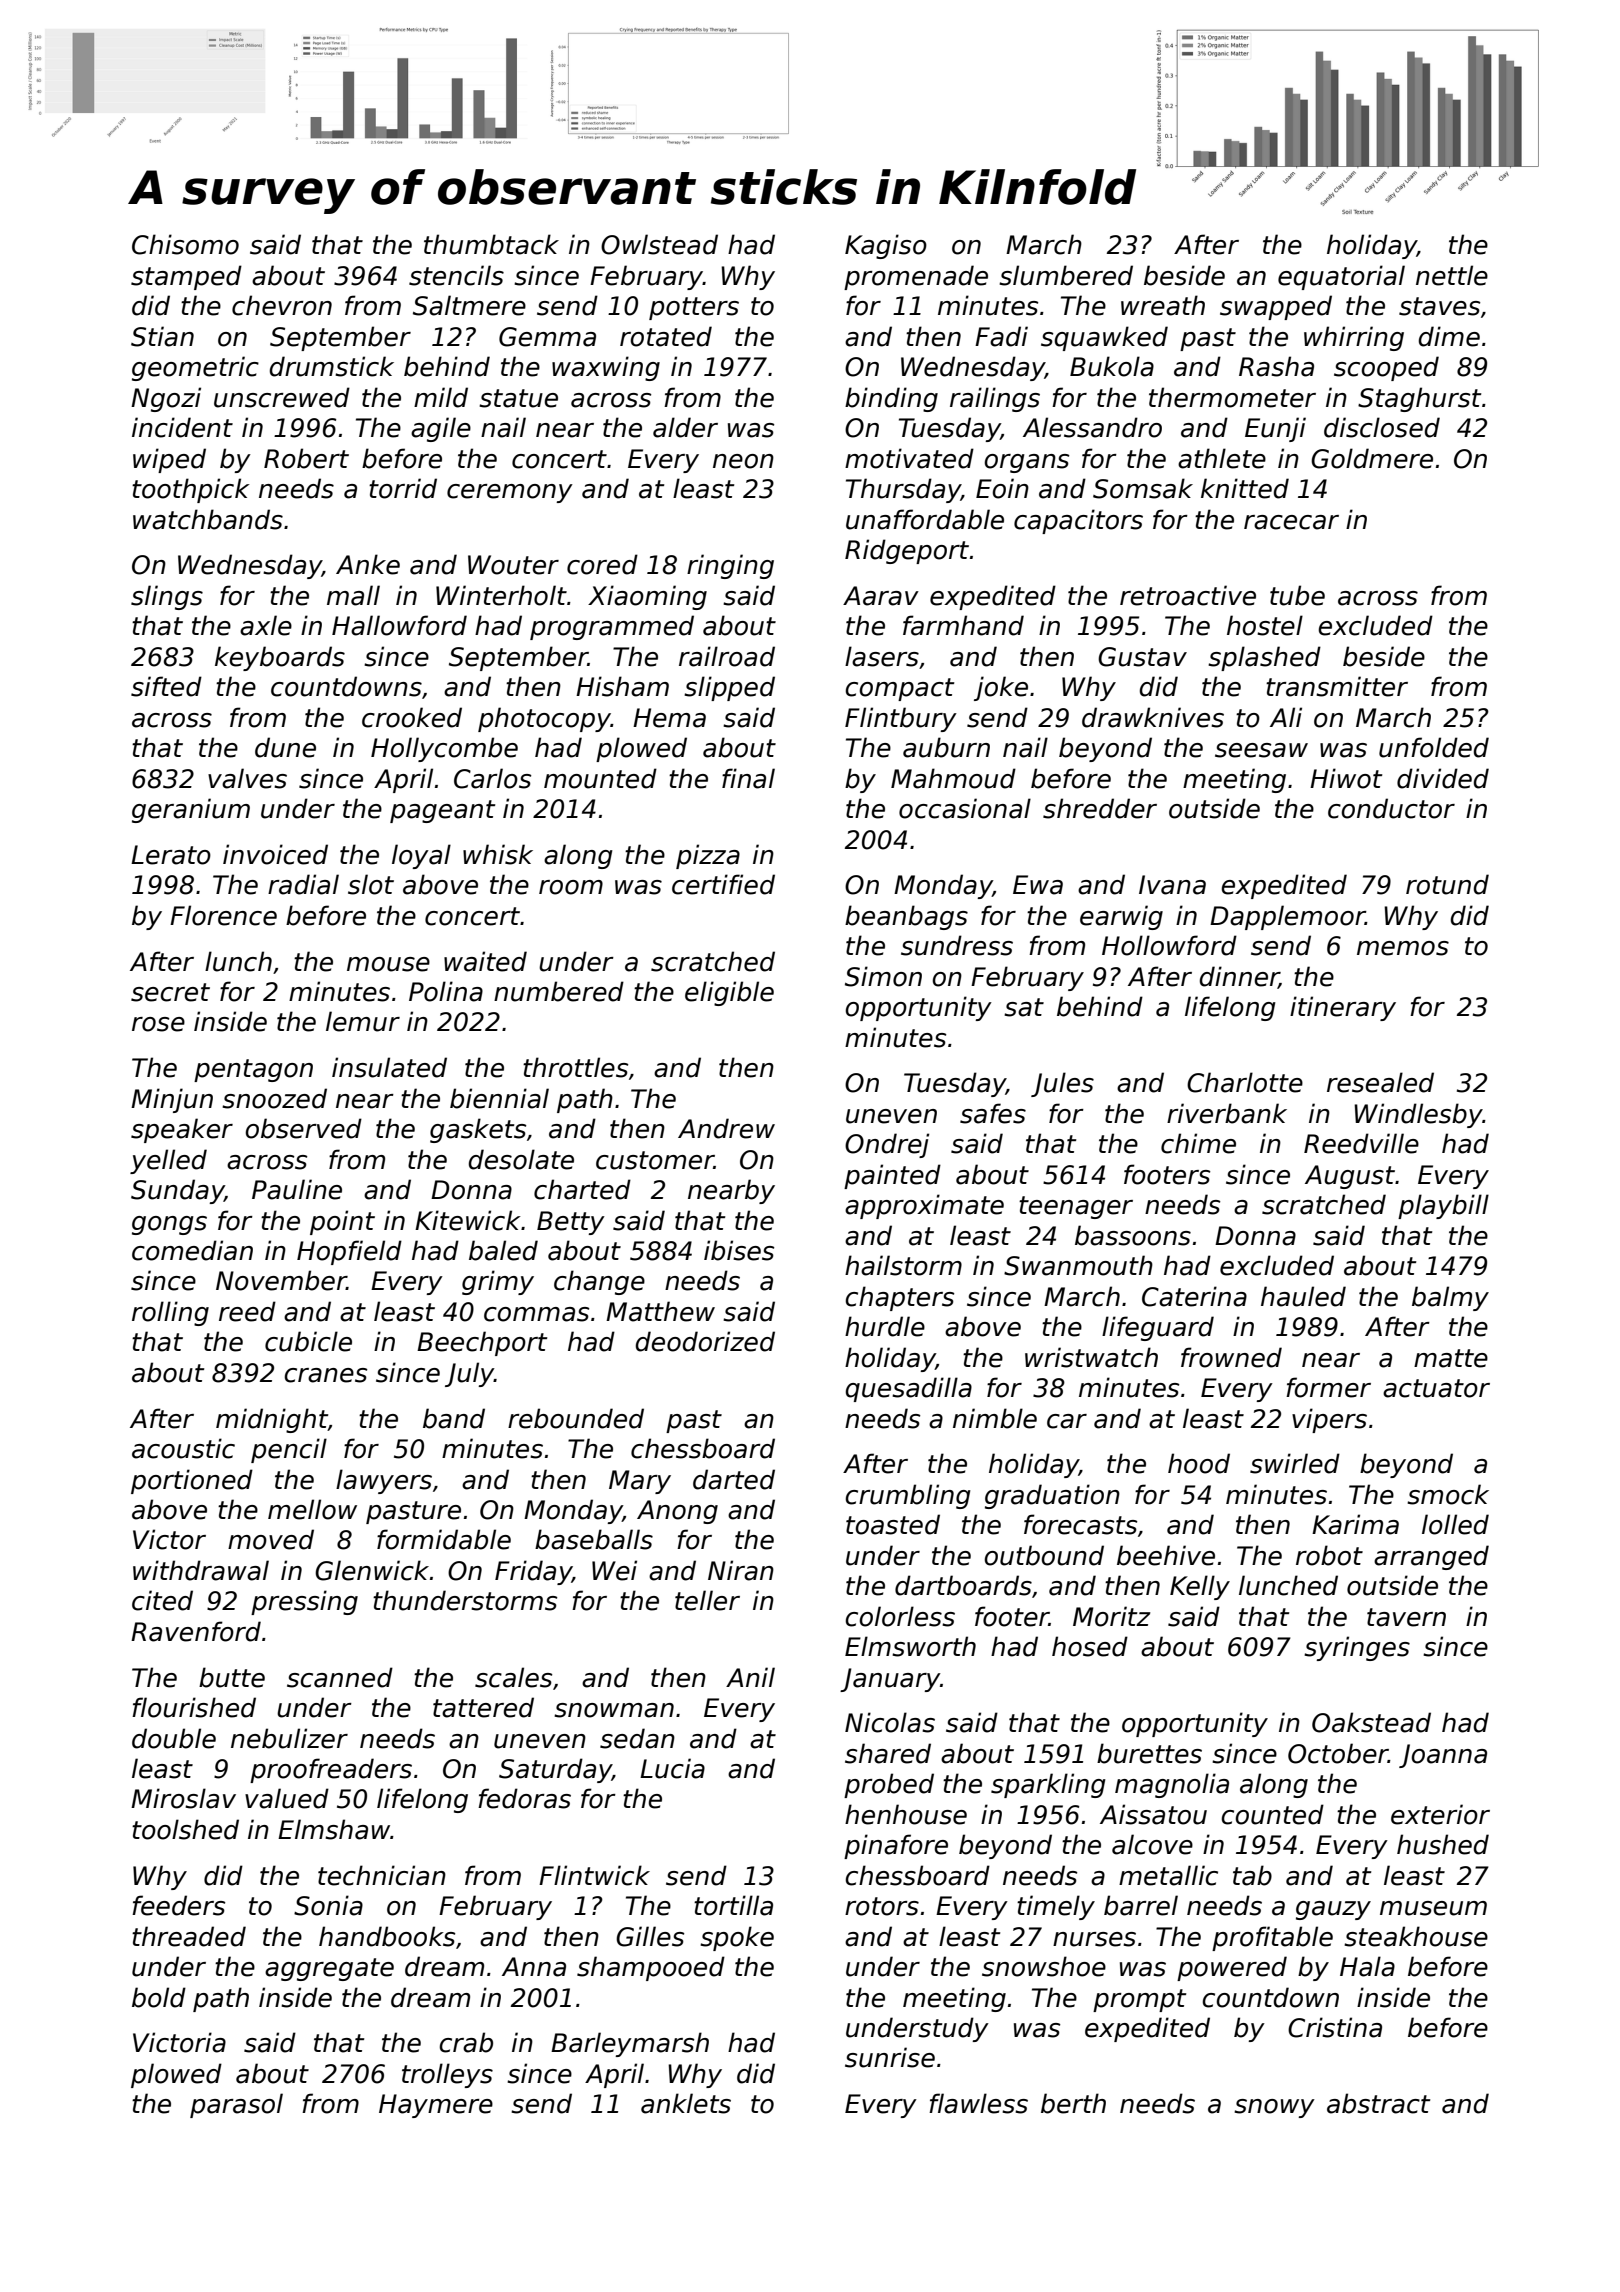 The width and height of the image is (1620, 2292). I want to click on exterior, so click(1440, 1814).
